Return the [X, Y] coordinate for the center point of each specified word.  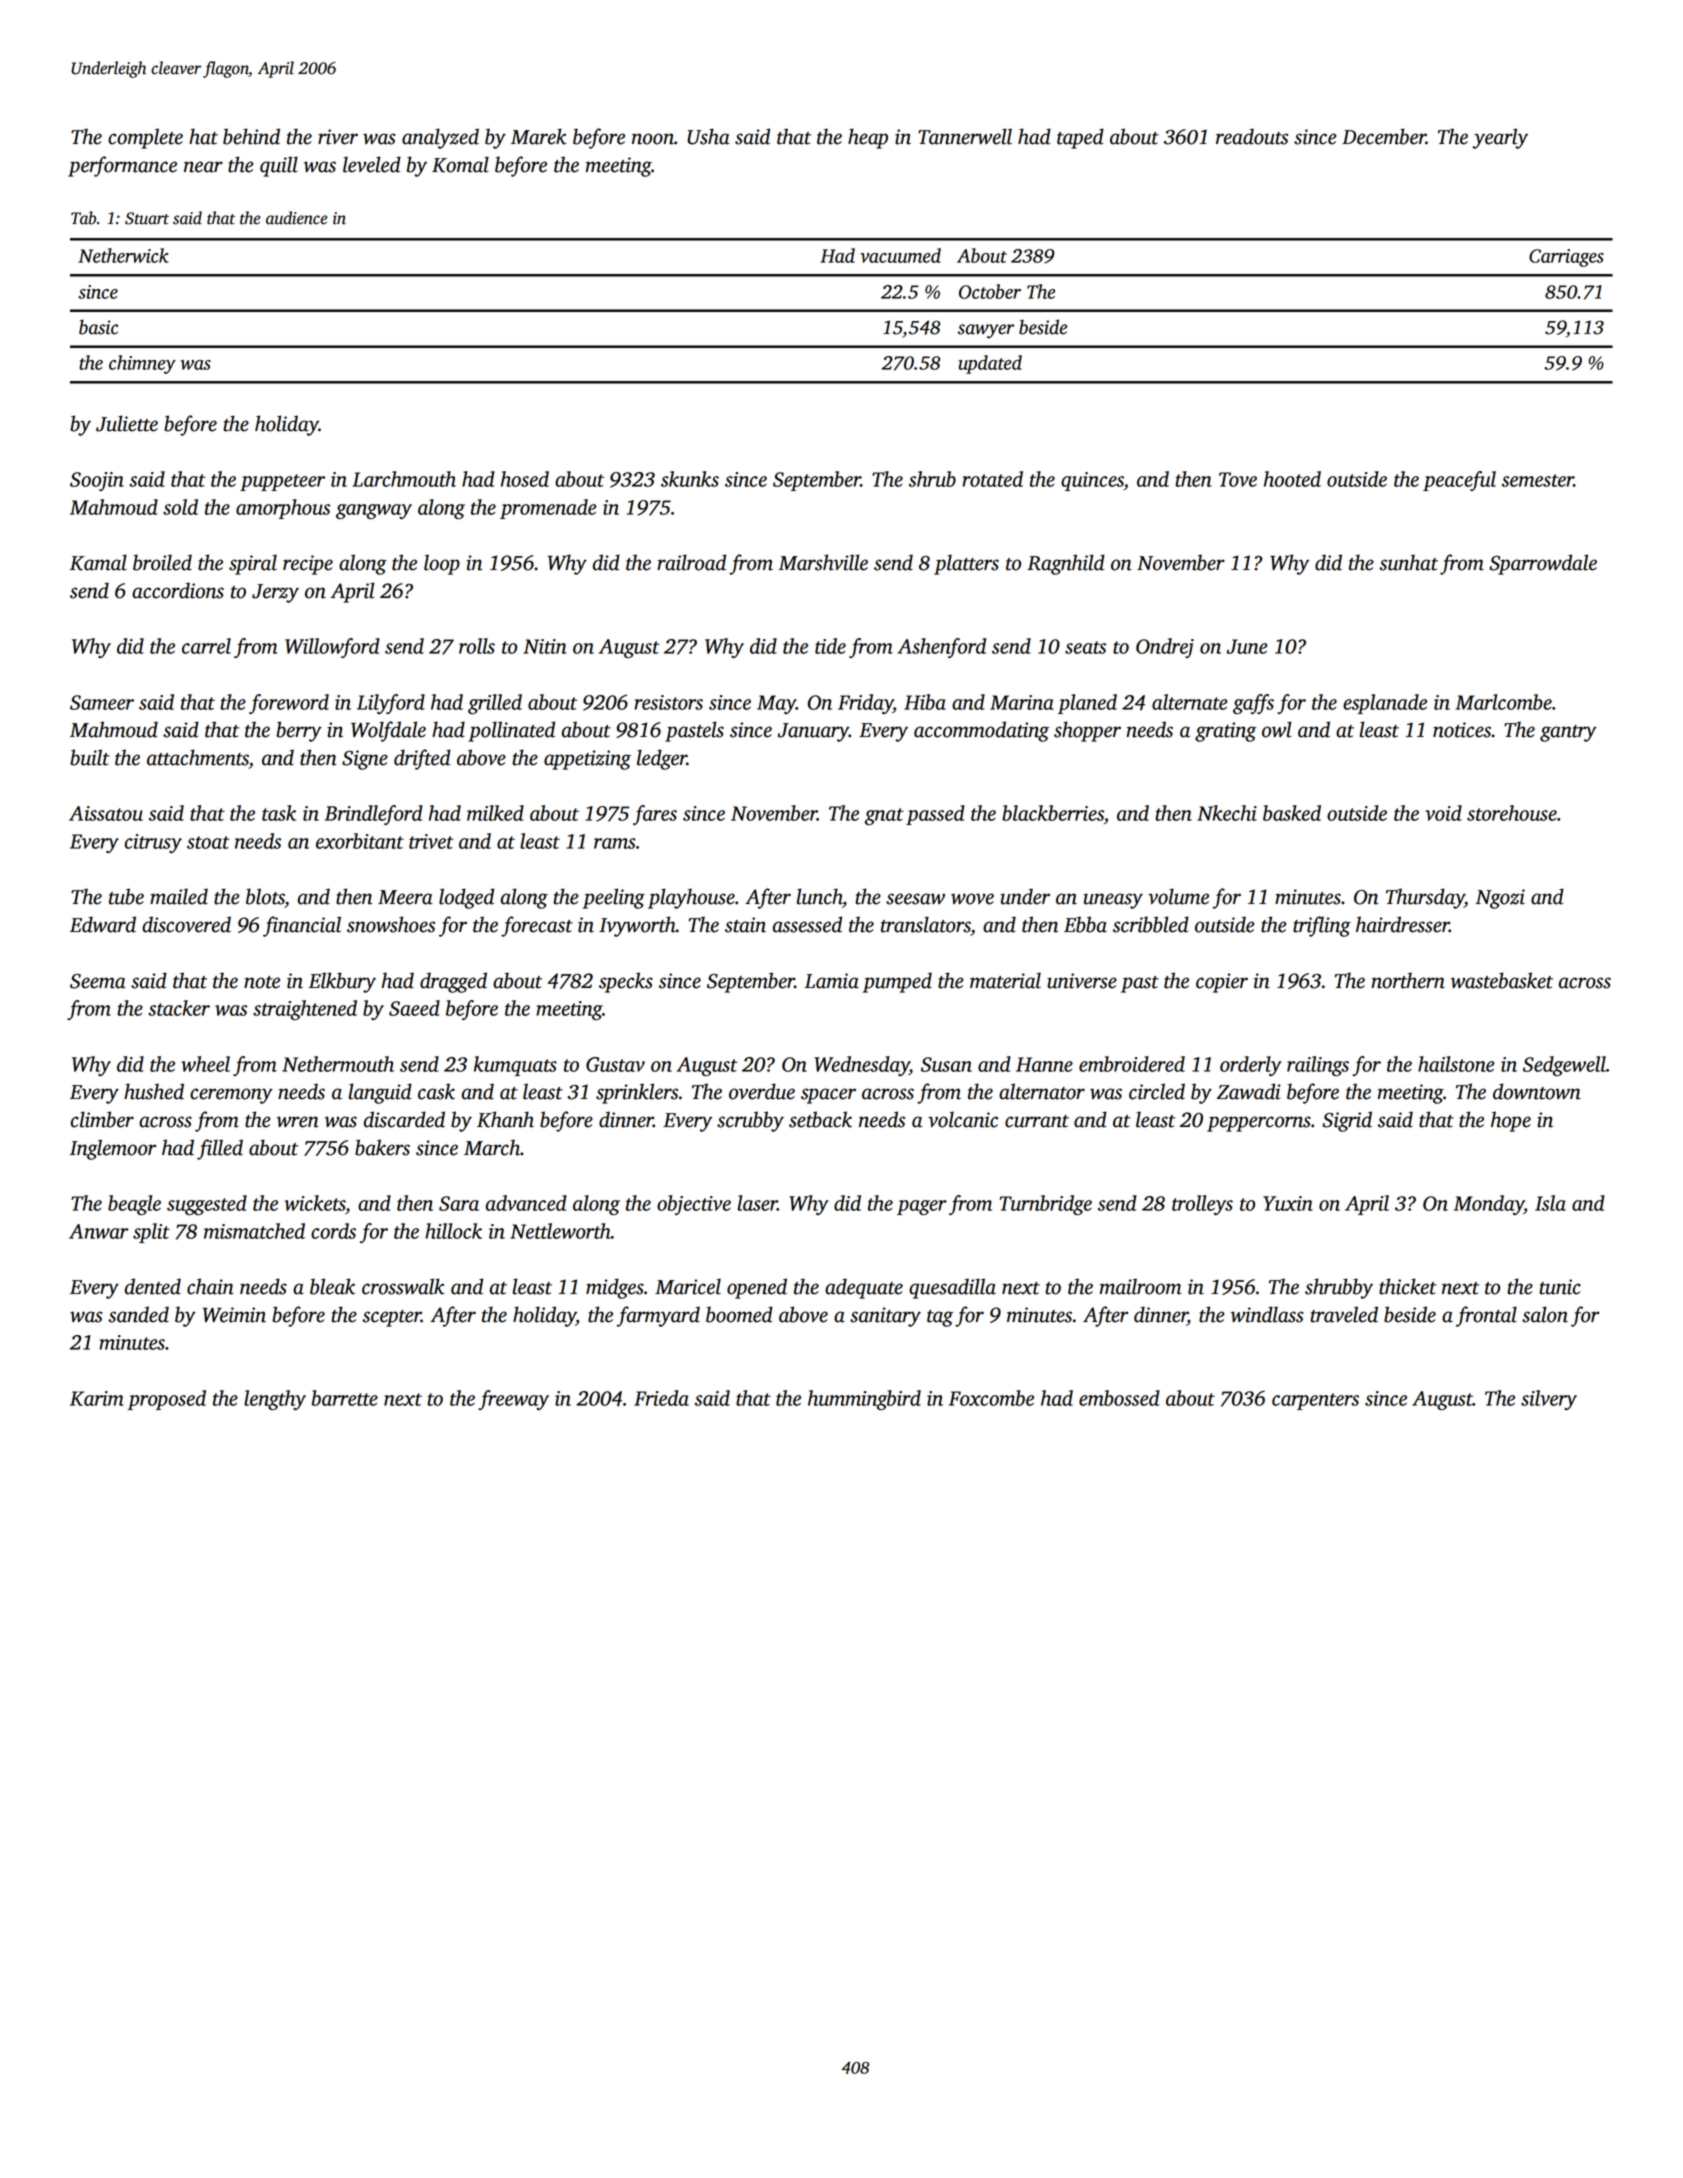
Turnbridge [1046, 1205]
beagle [134, 1205]
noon [653, 139]
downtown [1537, 1091]
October [990, 291]
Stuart [147, 218]
